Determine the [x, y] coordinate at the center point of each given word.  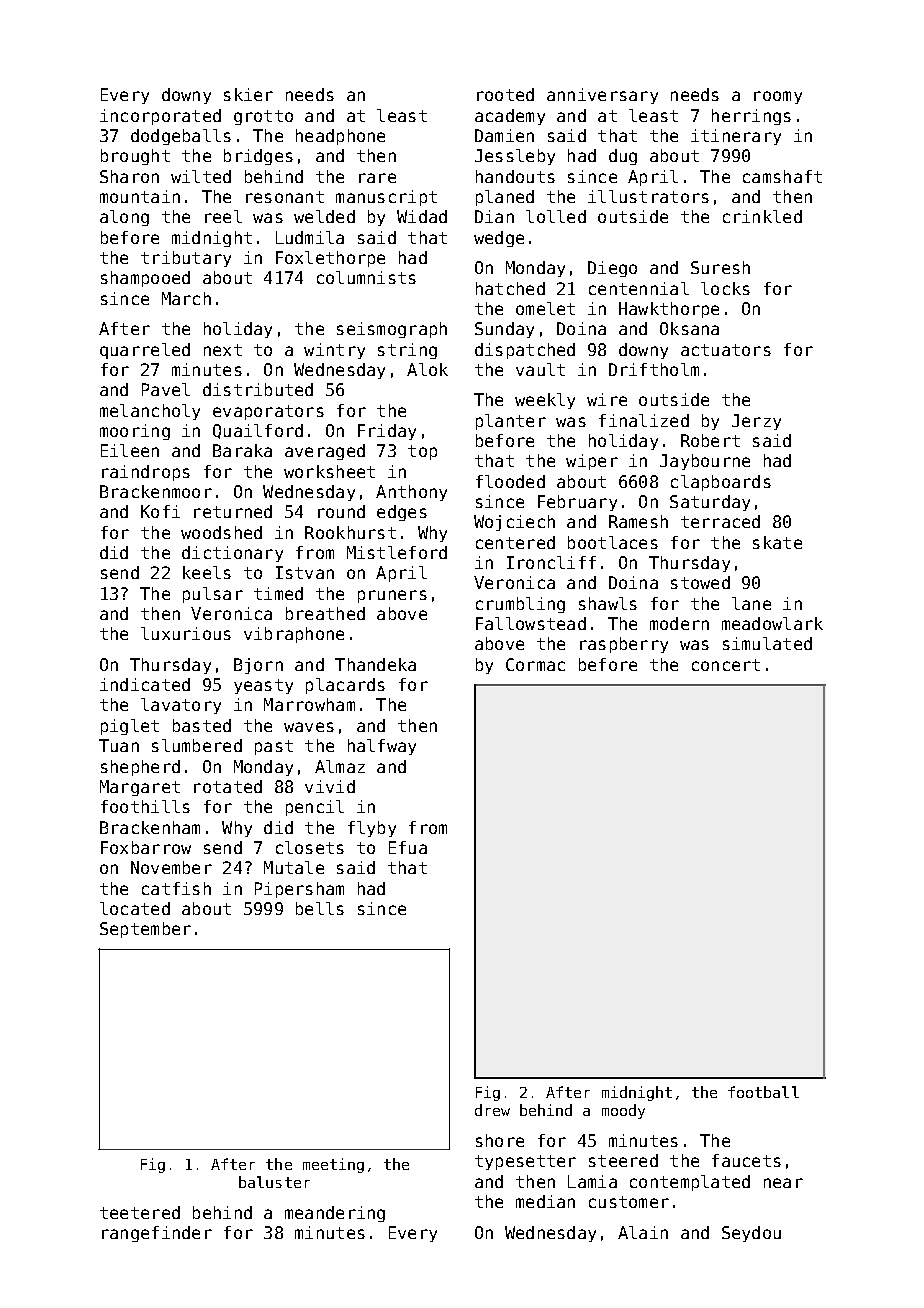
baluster [274, 1182]
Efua [408, 847]
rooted [505, 94]
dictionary [232, 554]
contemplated [690, 1183]
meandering [335, 1214]
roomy [778, 97]
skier [248, 94]
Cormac [535, 664]
